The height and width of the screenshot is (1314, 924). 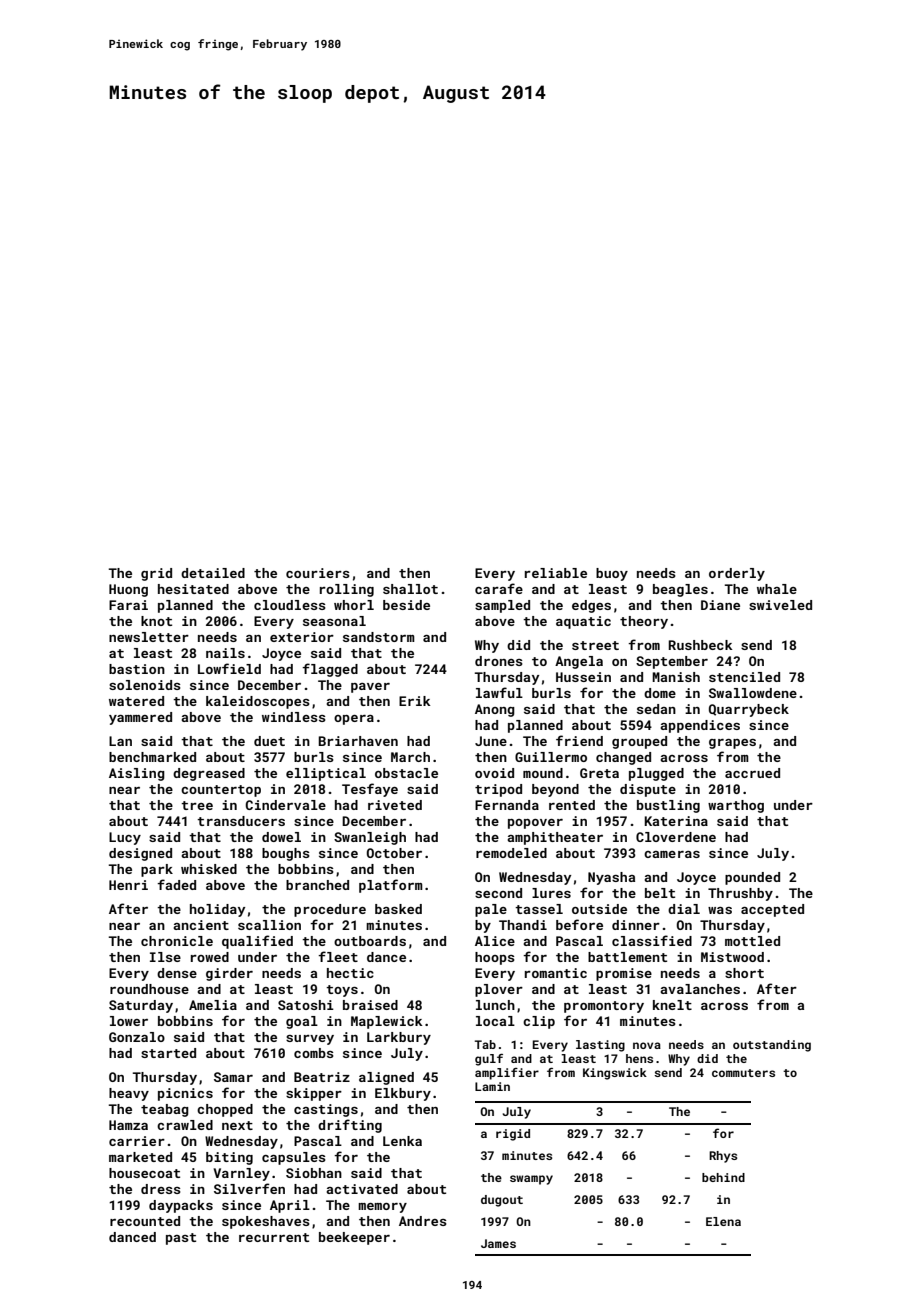 I want to click on outstanding, so click(x=772, y=1046).
